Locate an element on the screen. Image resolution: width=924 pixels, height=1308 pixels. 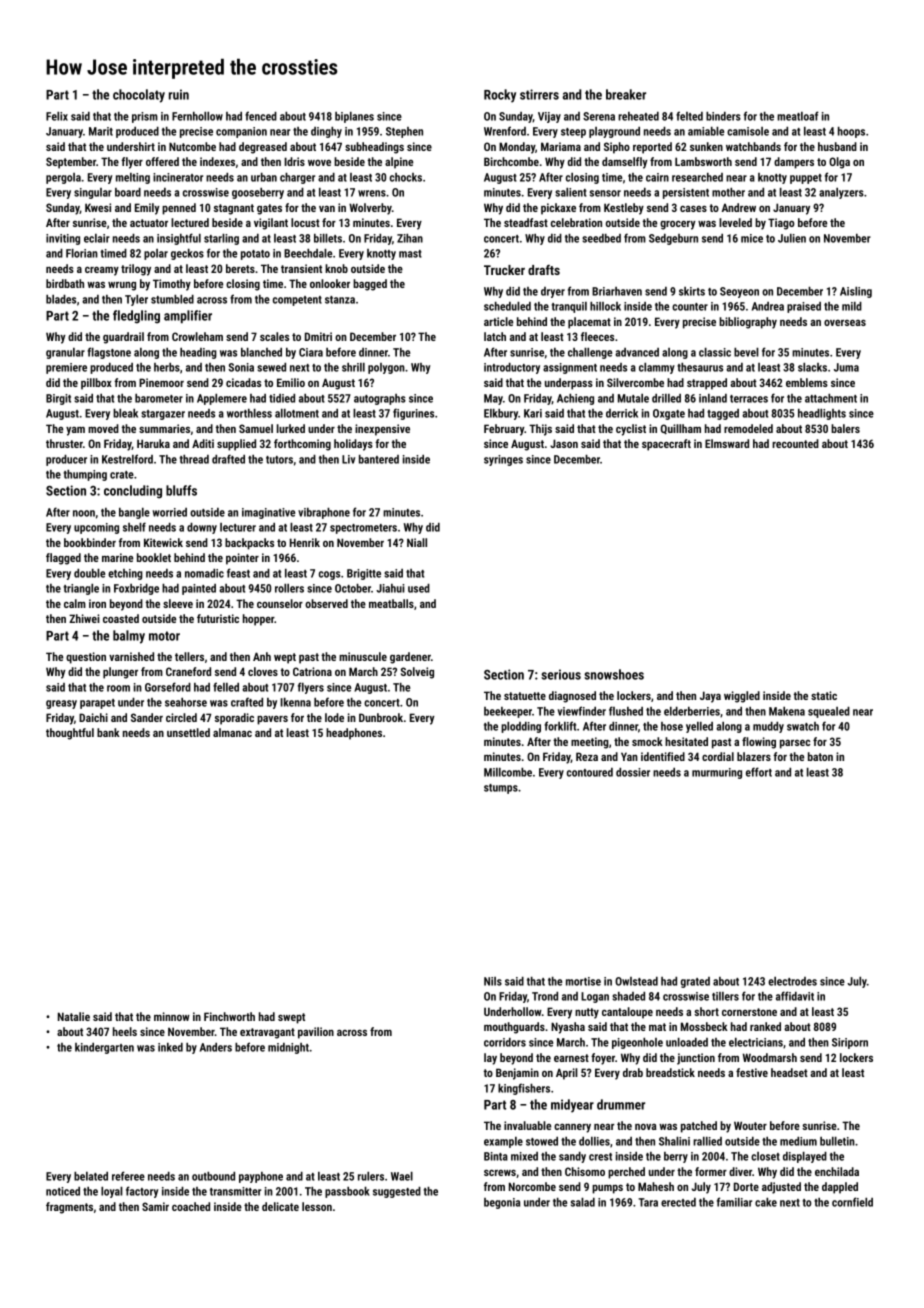
spacecraft is located at coordinates (666, 445).
